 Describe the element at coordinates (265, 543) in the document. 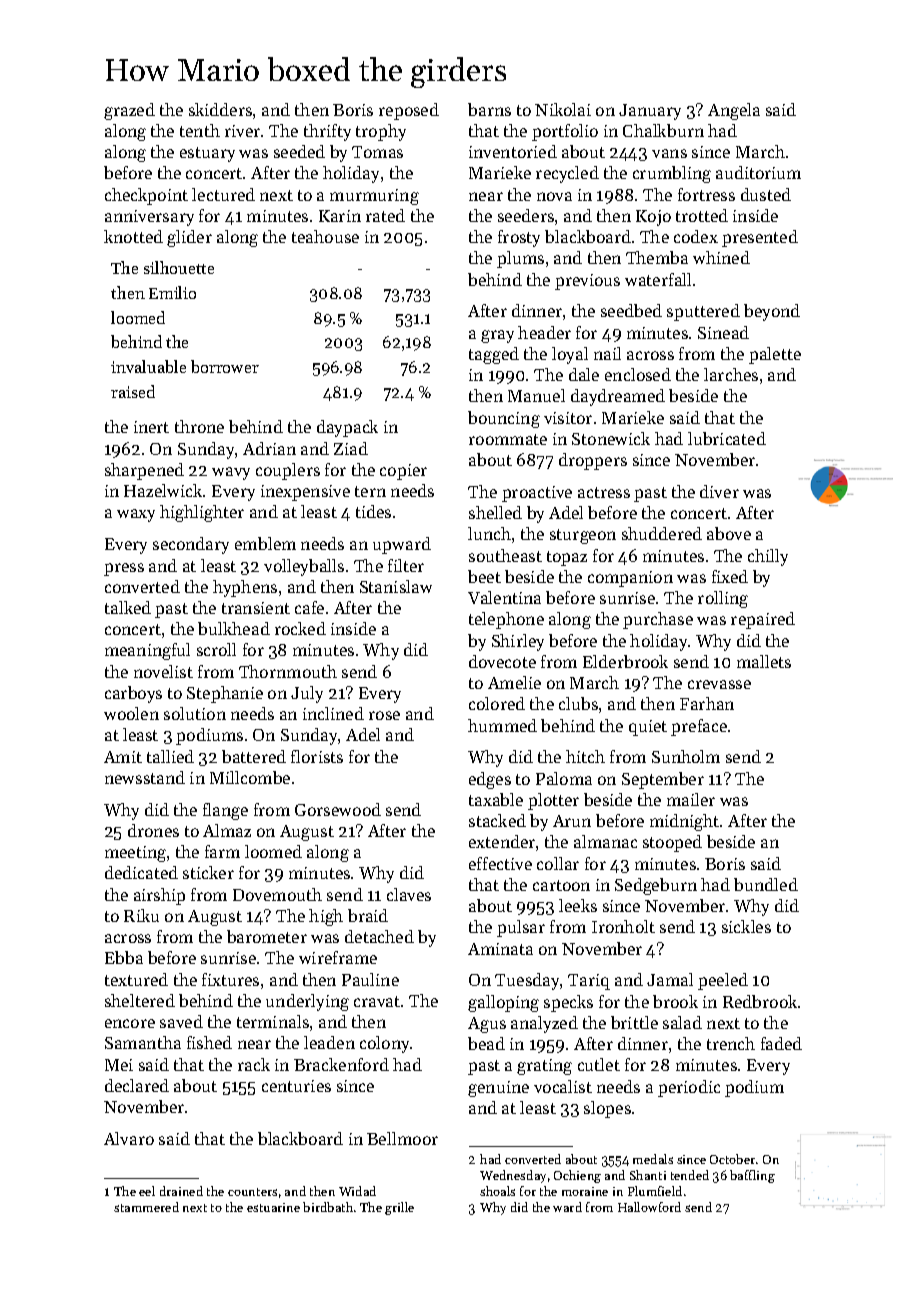

I see `emblem` at that location.
